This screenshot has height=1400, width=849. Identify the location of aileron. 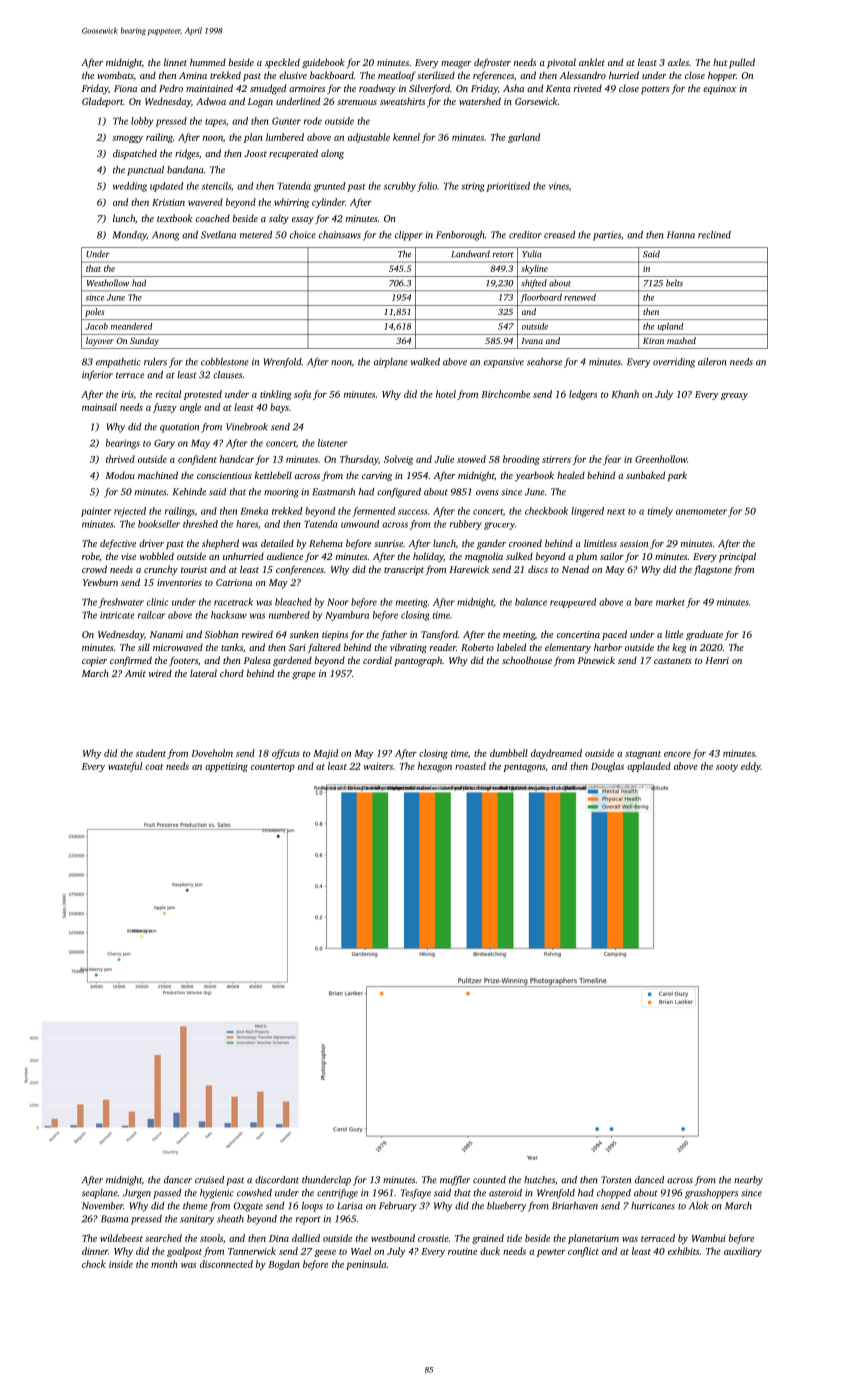
(712, 362).
